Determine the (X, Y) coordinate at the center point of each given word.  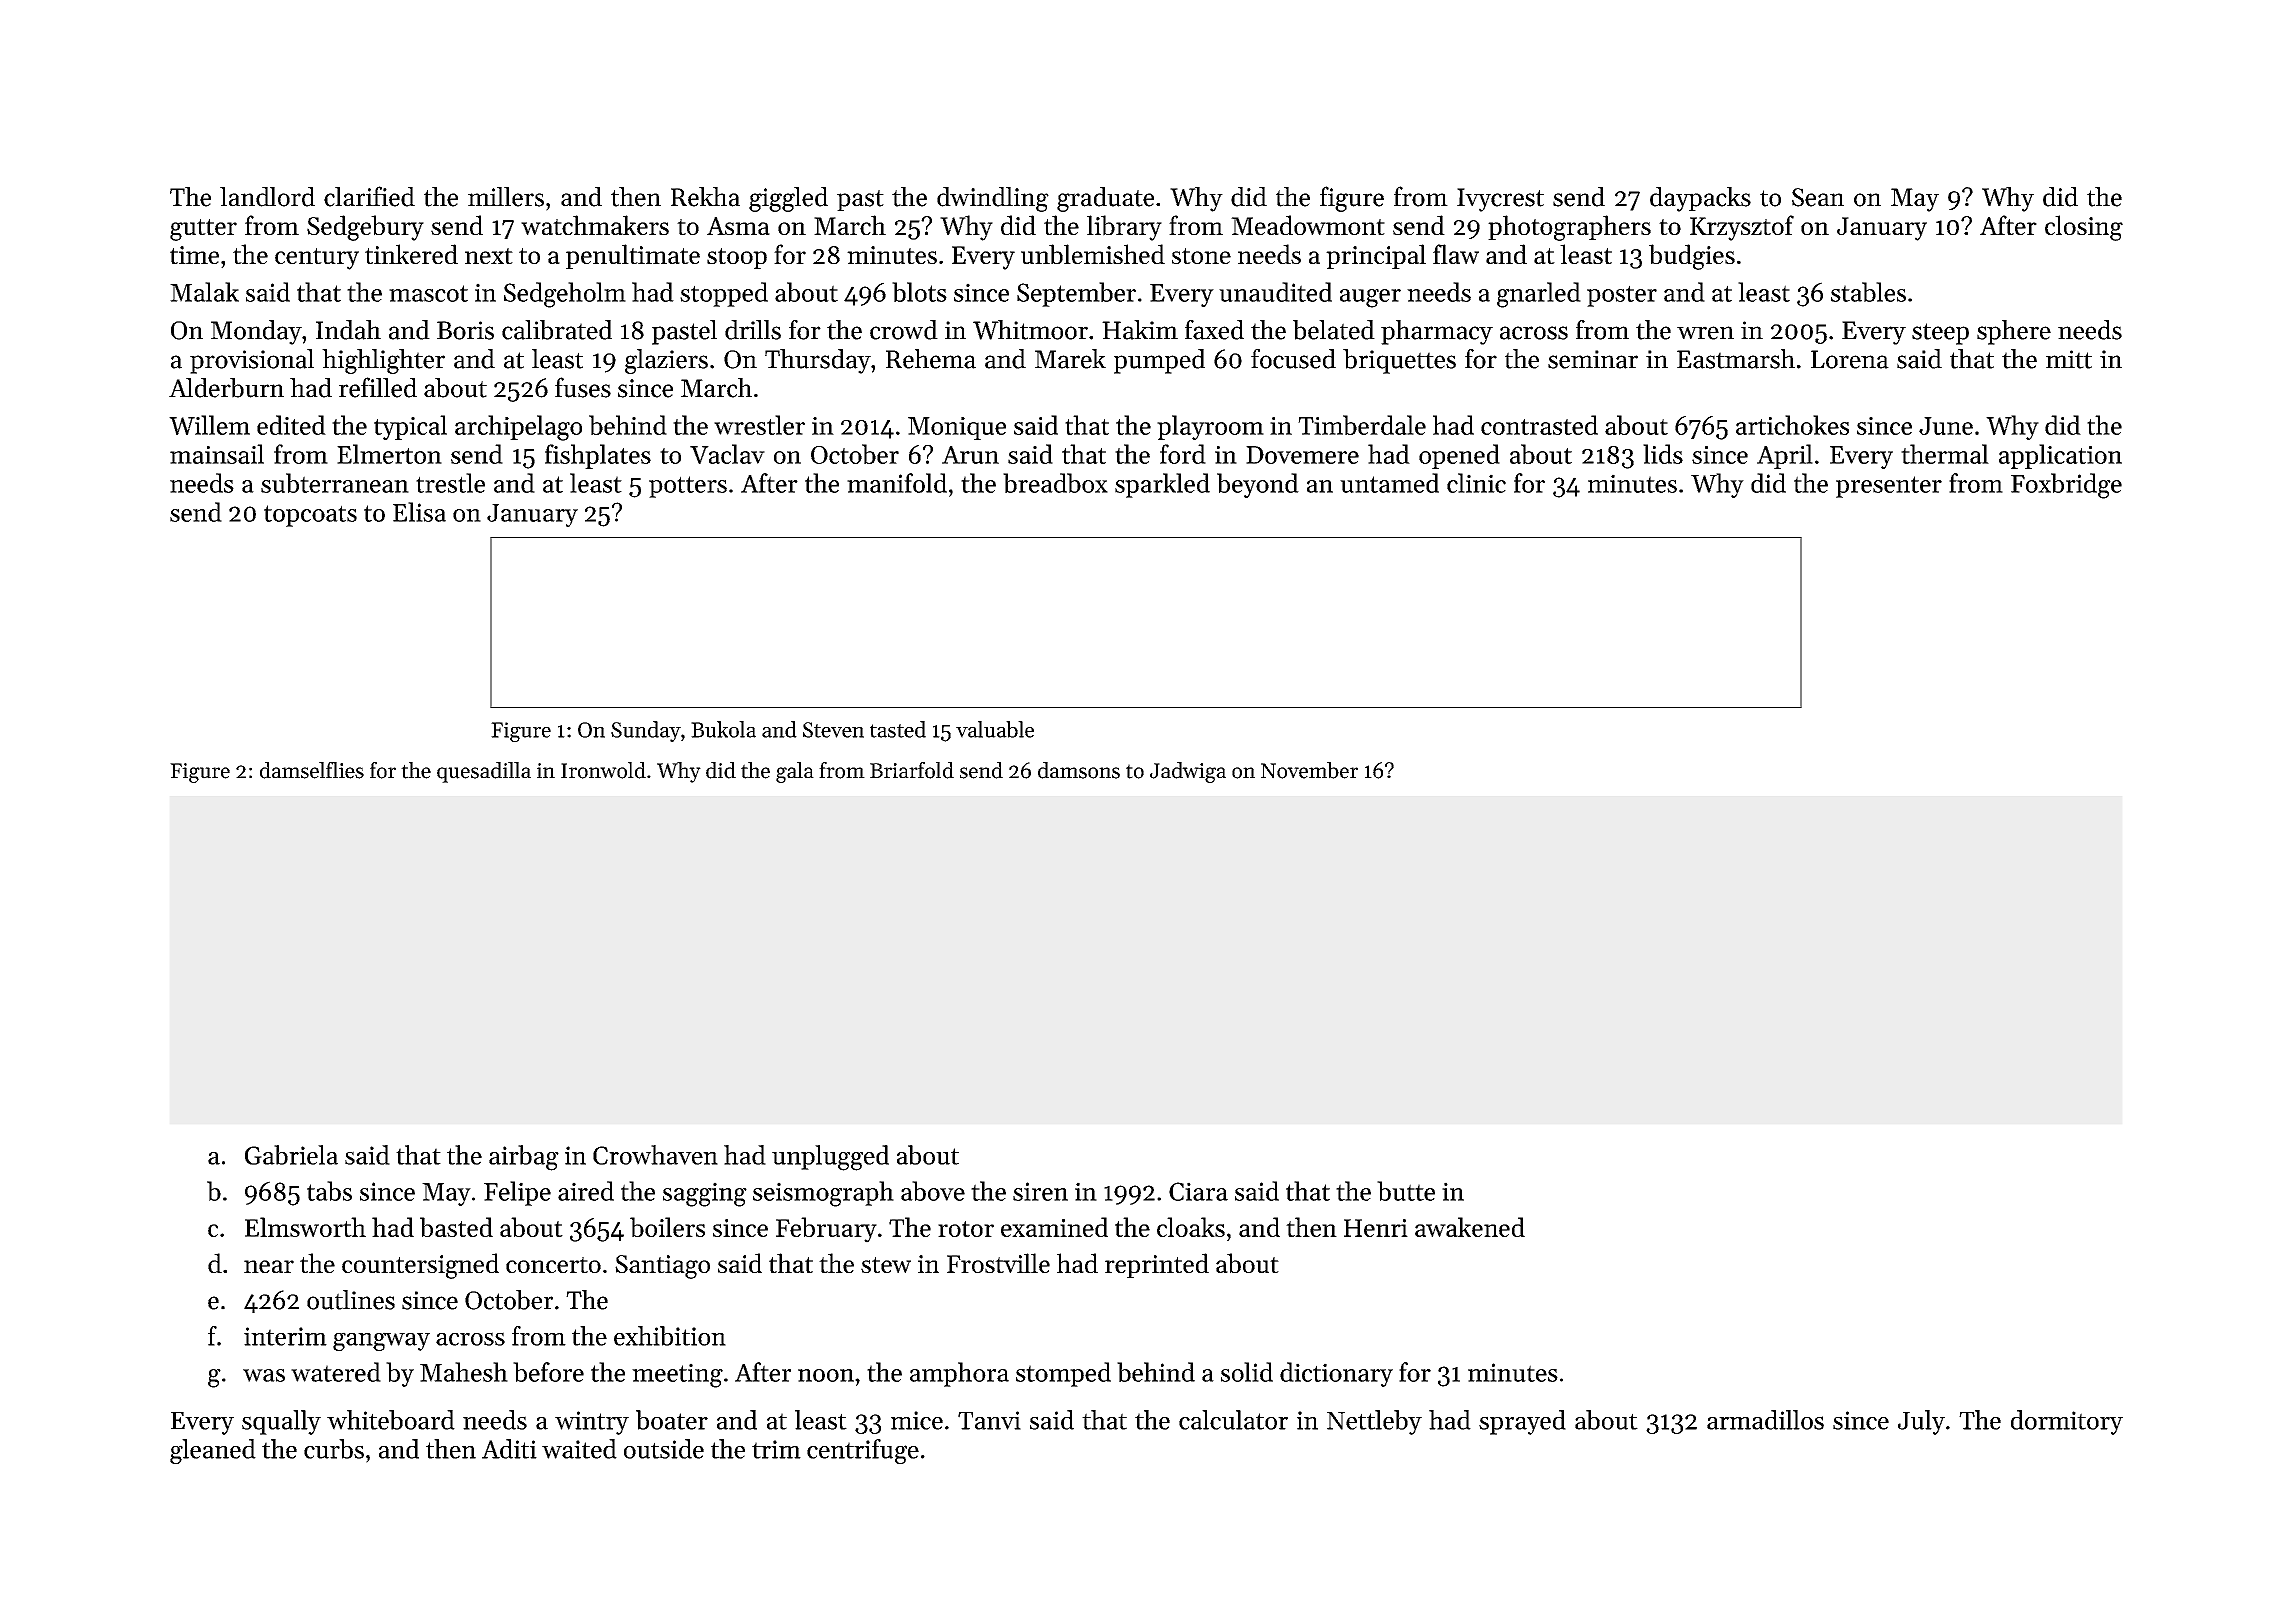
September (1076, 294)
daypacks (1700, 199)
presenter (1889, 487)
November (1309, 770)
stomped (1063, 1374)
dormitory (2067, 1422)
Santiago (662, 1267)
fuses (583, 387)
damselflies (312, 770)
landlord (267, 197)
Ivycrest (1500, 200)
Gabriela (291, 1155)
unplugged (830, 1158)
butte (1406, 1191)
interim (285, 1336)
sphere (2014, 332)
